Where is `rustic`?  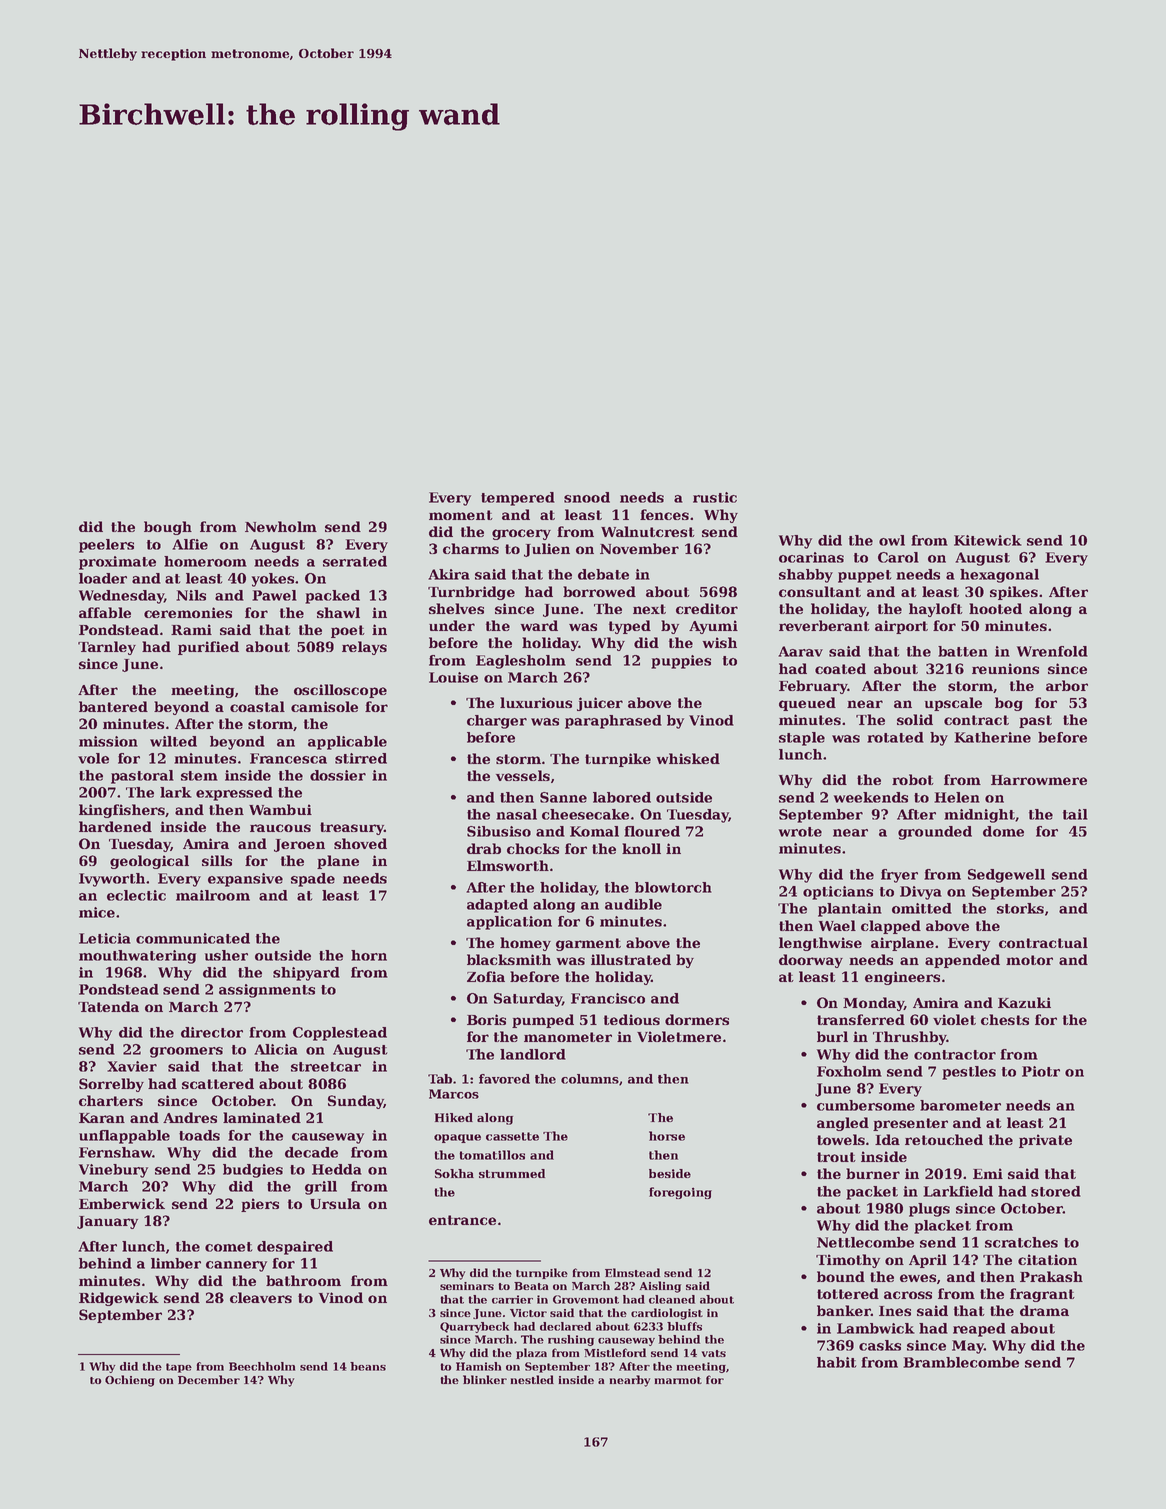
rustic is located at coordinates (715, 497).
